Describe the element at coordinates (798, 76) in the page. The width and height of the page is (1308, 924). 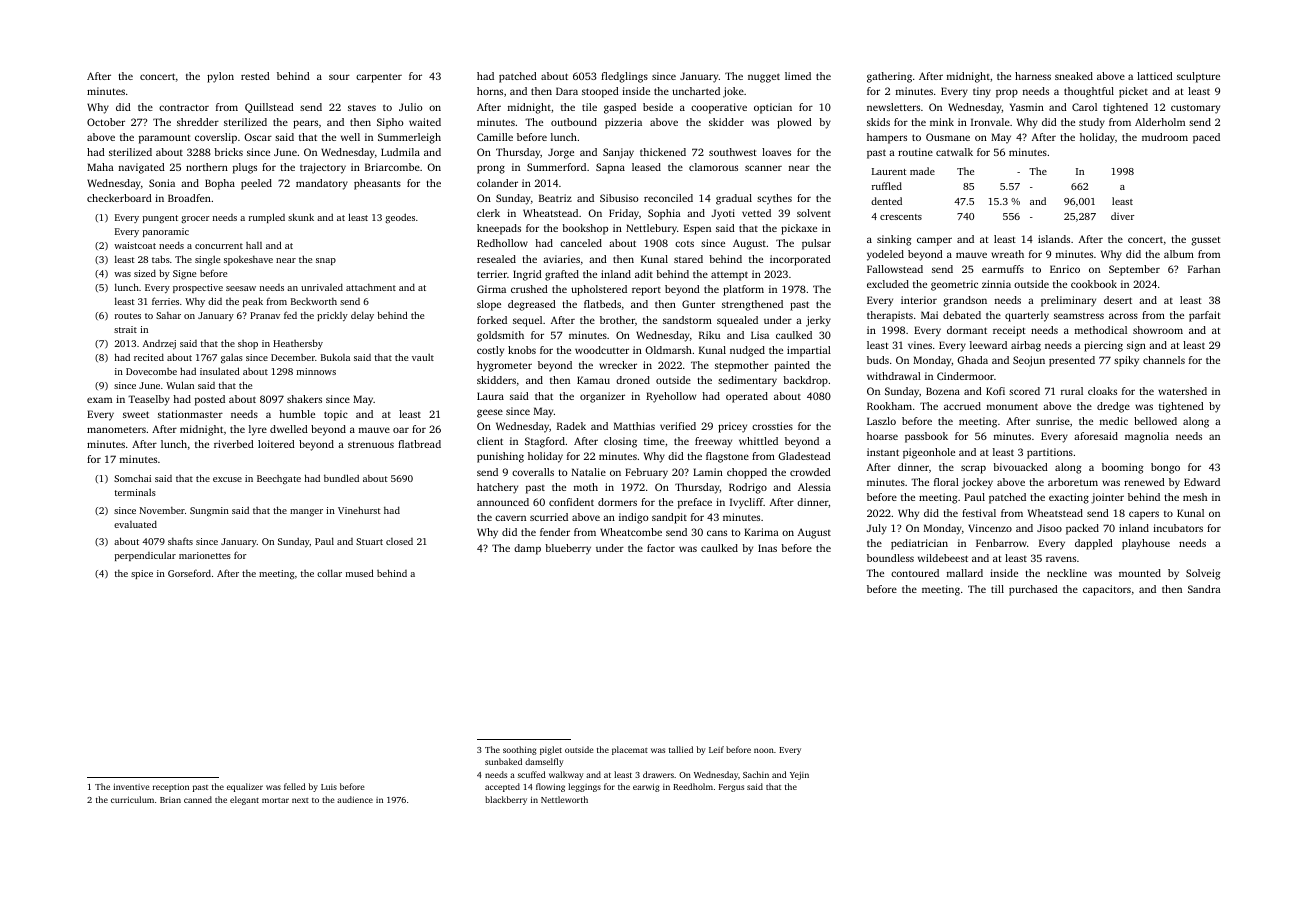
I see `limed` at that location.
